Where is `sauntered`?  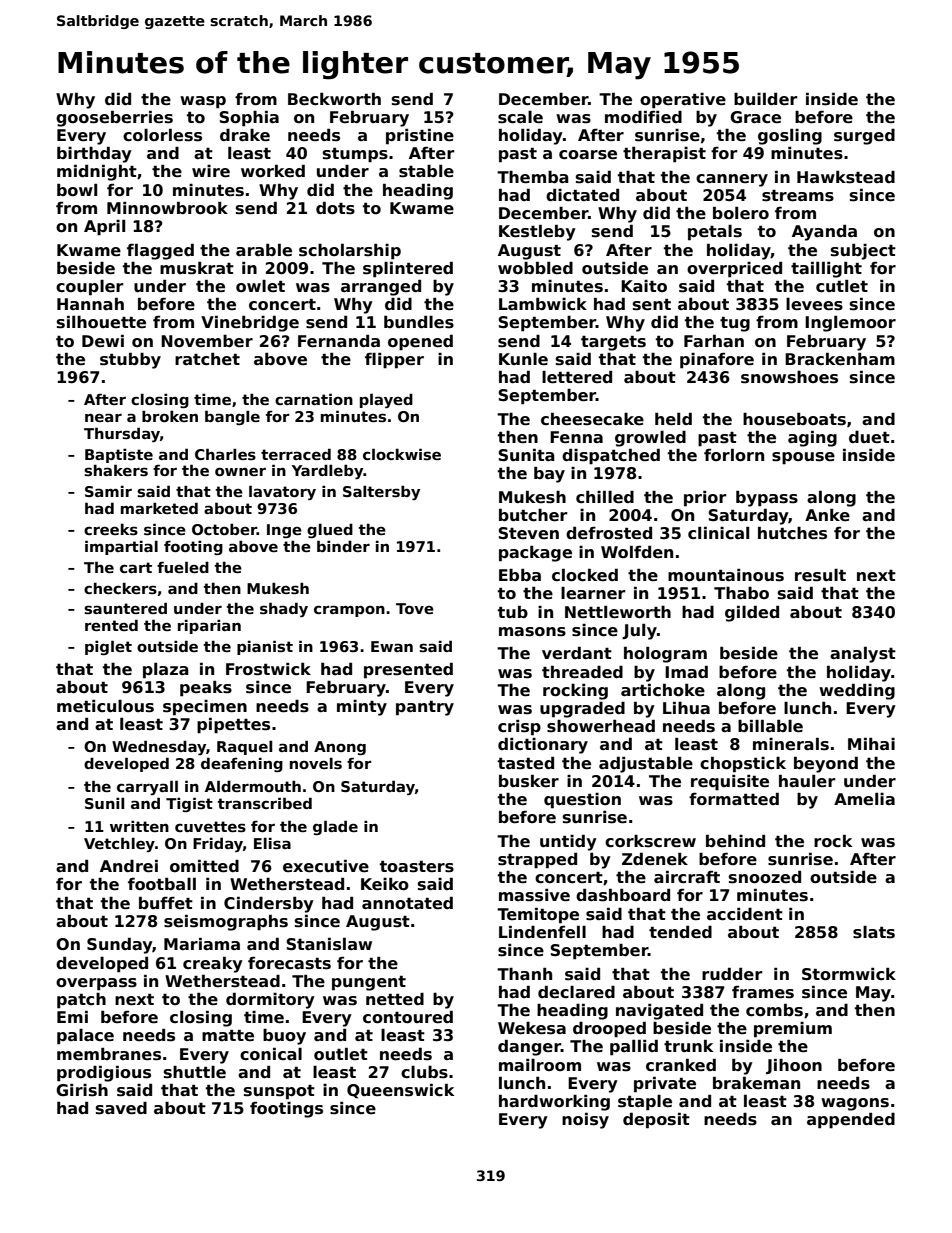
sauntered is located at coordinates (125, 608).
